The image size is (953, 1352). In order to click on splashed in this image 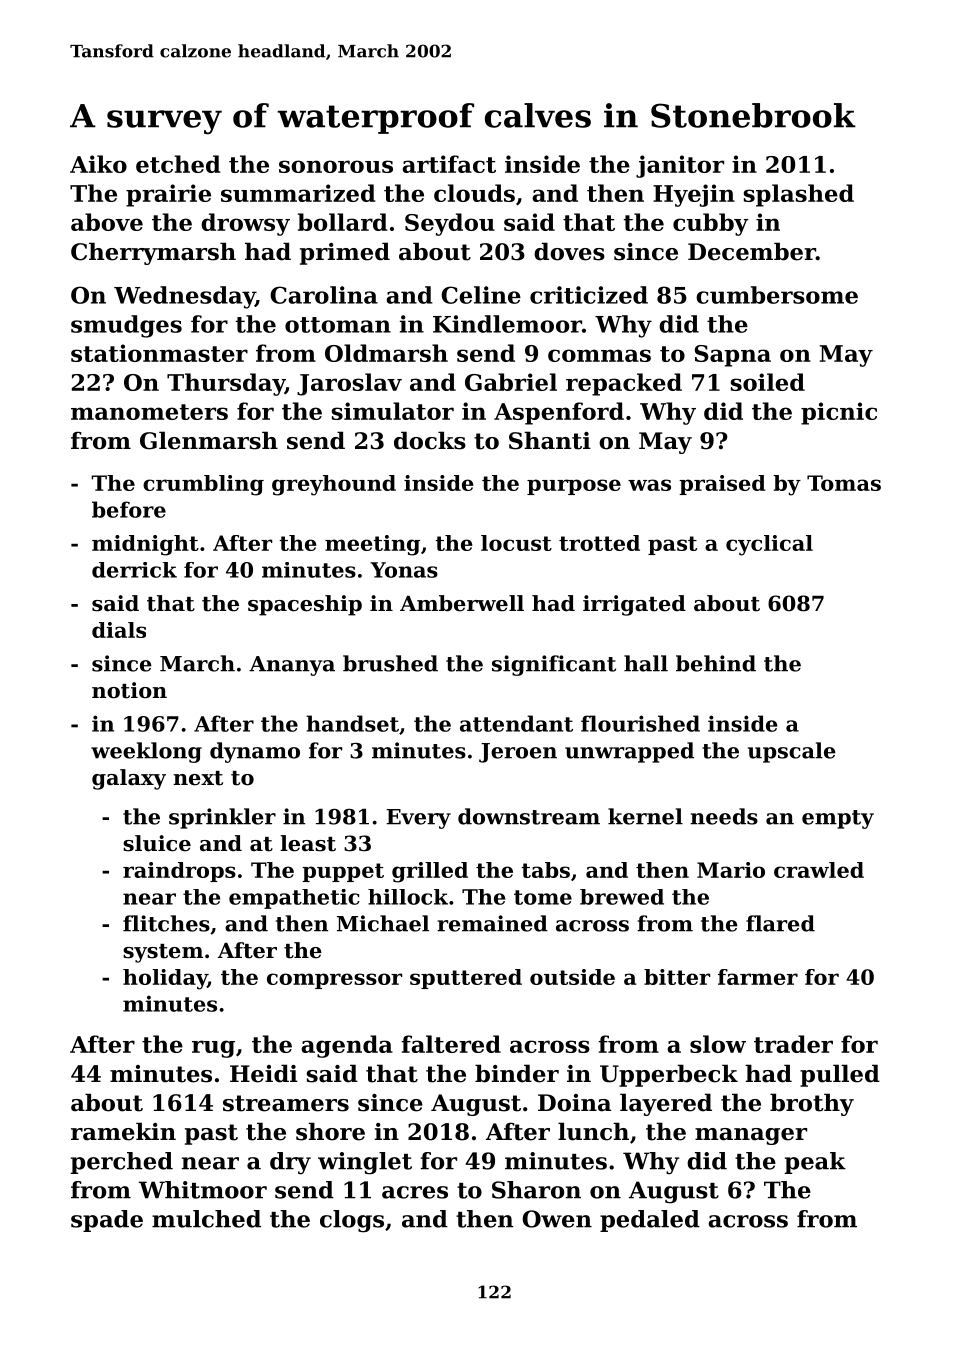, I will do `click(799, 195)`.
